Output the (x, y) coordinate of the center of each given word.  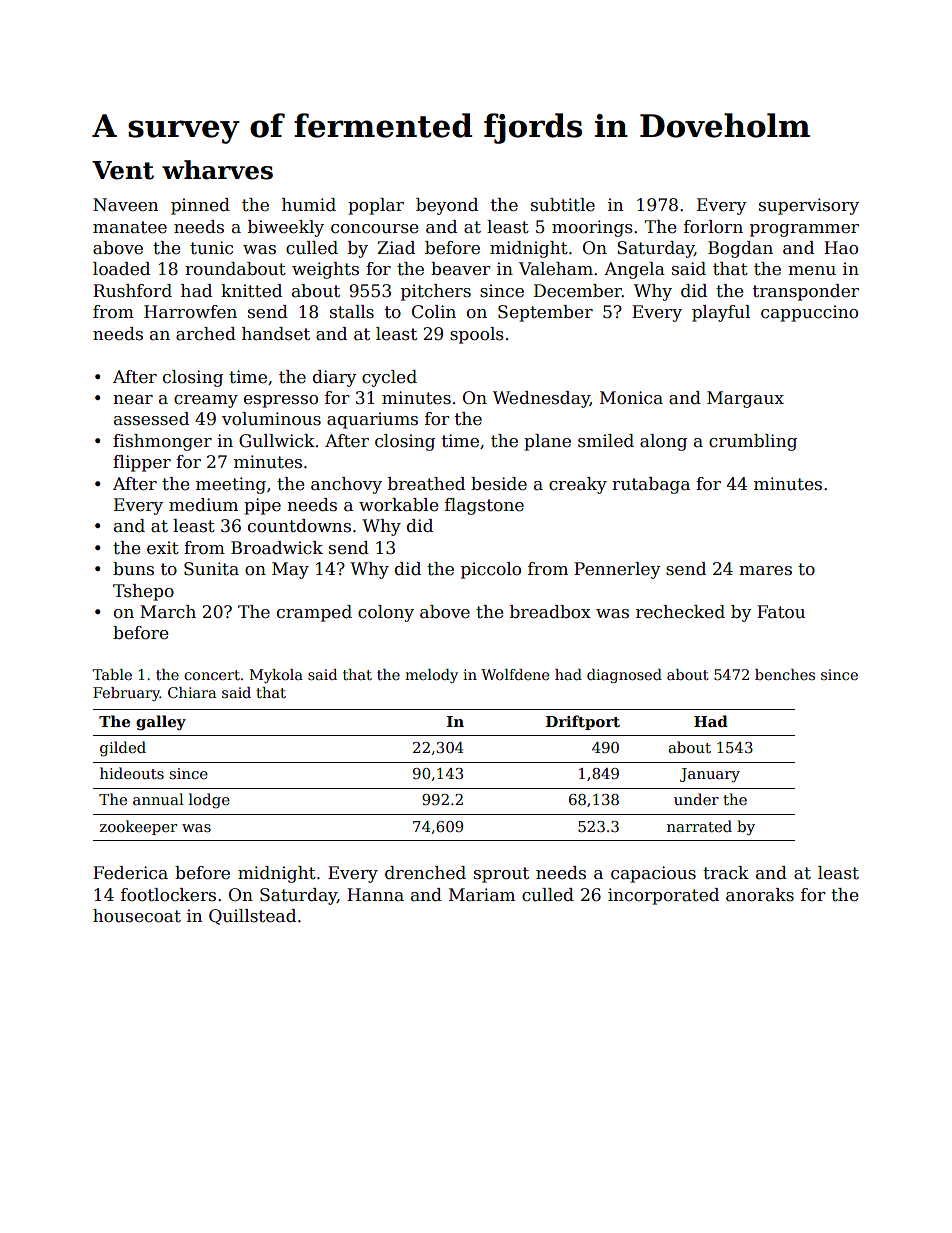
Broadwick (277, 548)
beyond (447, 206)
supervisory (809, 206)
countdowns (299, 526)
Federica (130, 873)
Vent (123, 170)
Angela (634, 270)
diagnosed (624, 676)
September (545, 313)
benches (785, 674)
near (133, 400)
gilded (123, 749)
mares (765, 571)
